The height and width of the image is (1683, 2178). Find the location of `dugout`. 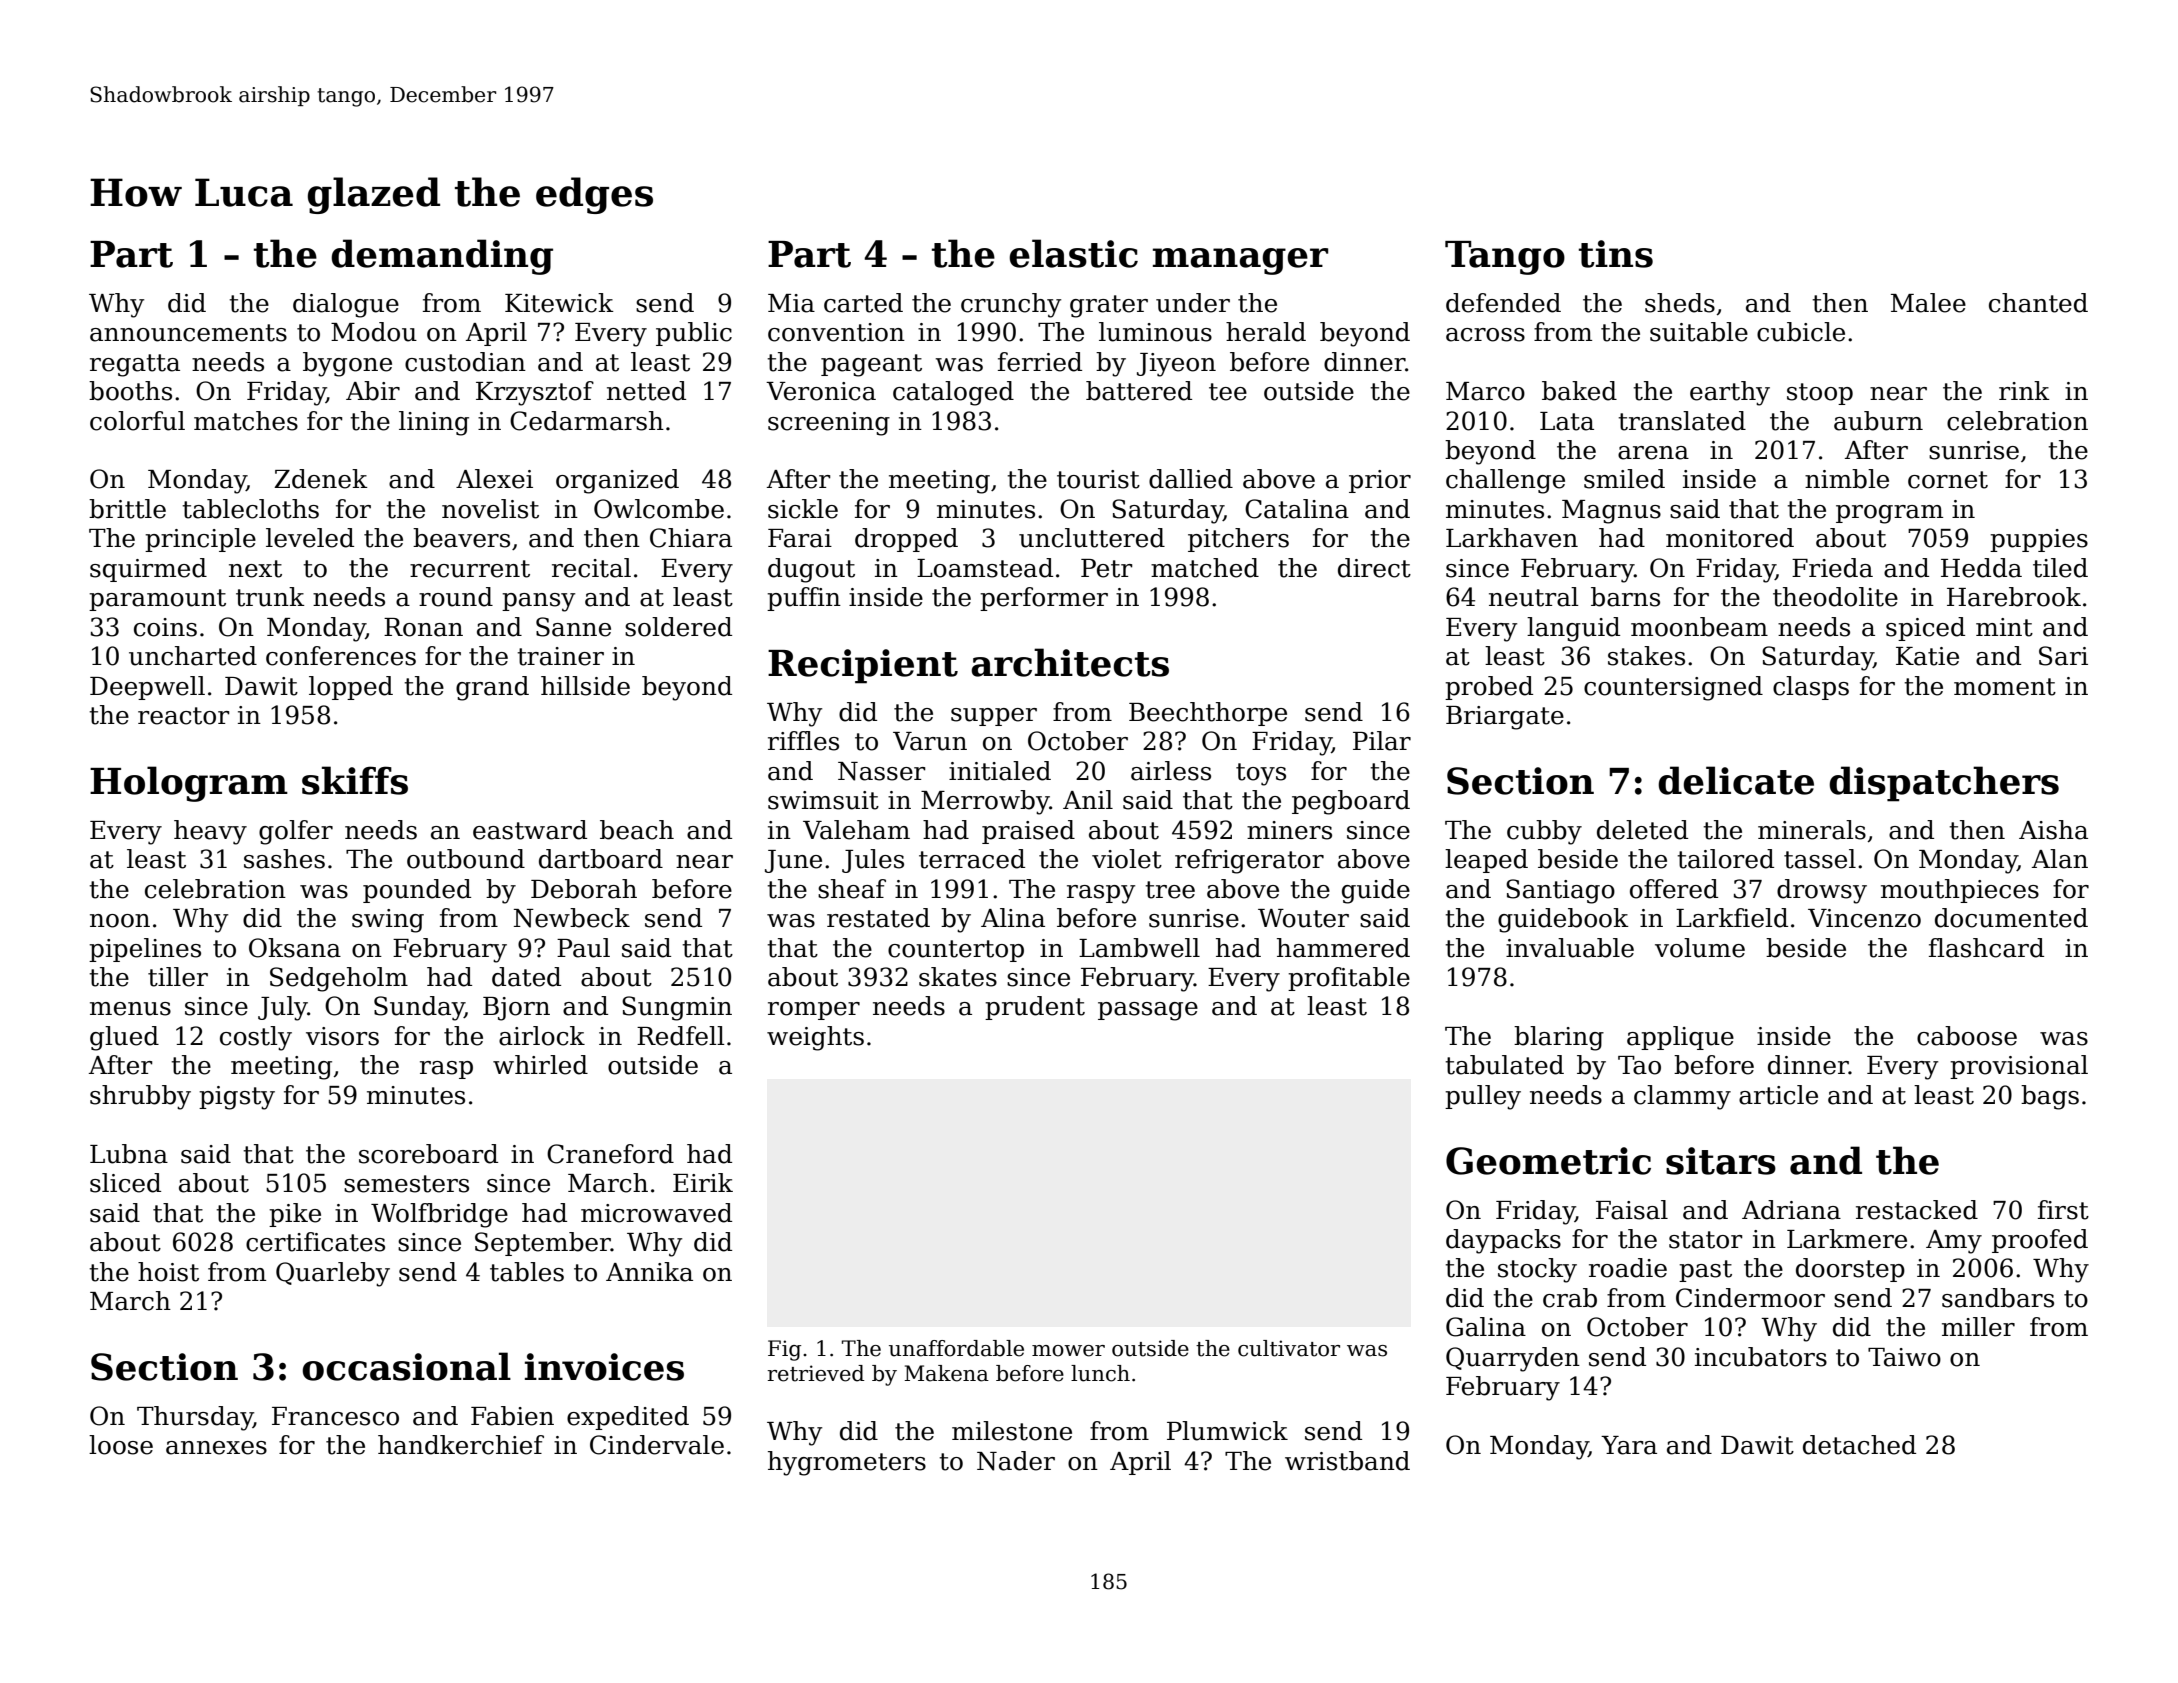

dugout is located at coordinates (811, 570).
